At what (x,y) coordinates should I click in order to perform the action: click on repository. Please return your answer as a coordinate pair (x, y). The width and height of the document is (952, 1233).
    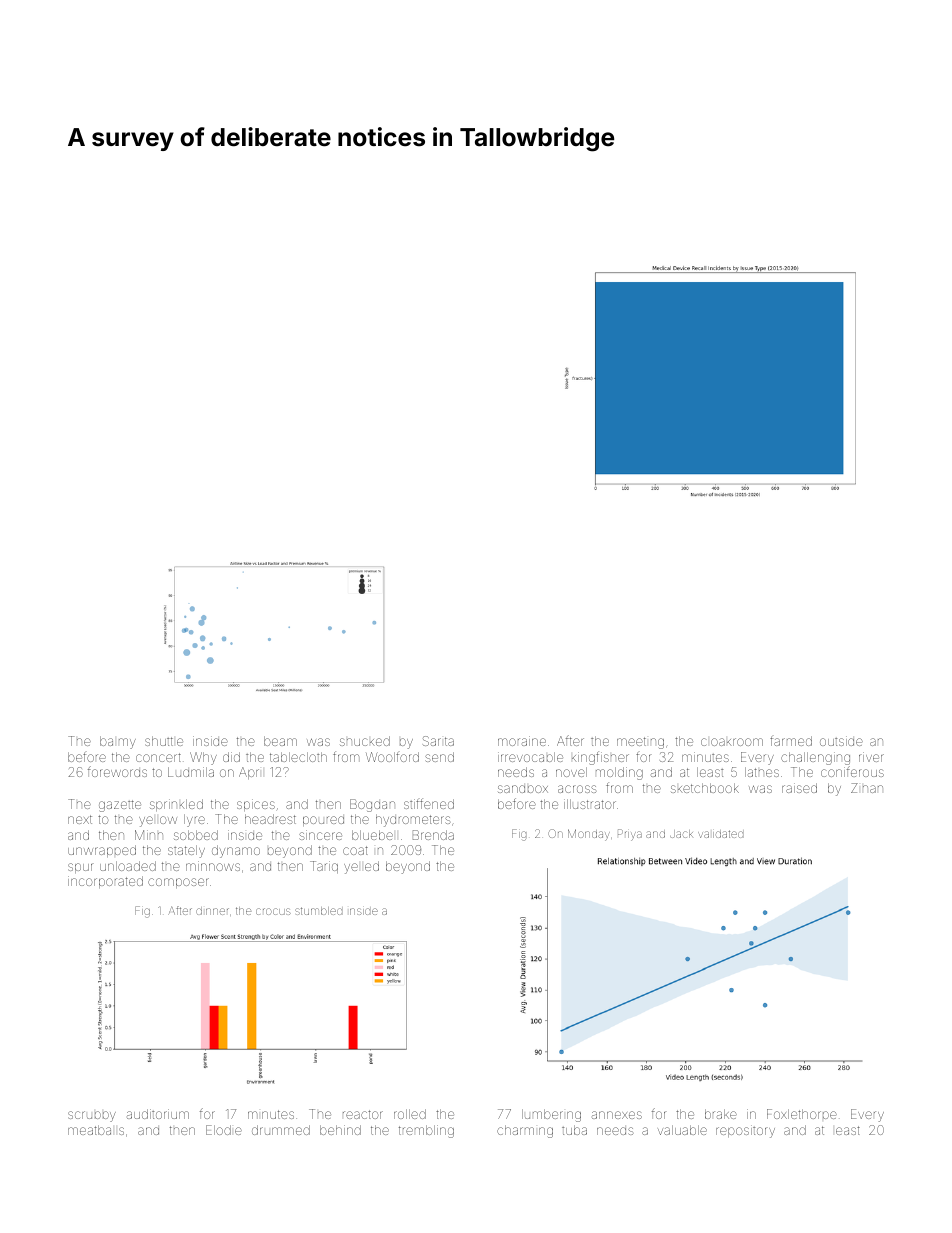
    Looking at the image, I should click on (745, 1131).
